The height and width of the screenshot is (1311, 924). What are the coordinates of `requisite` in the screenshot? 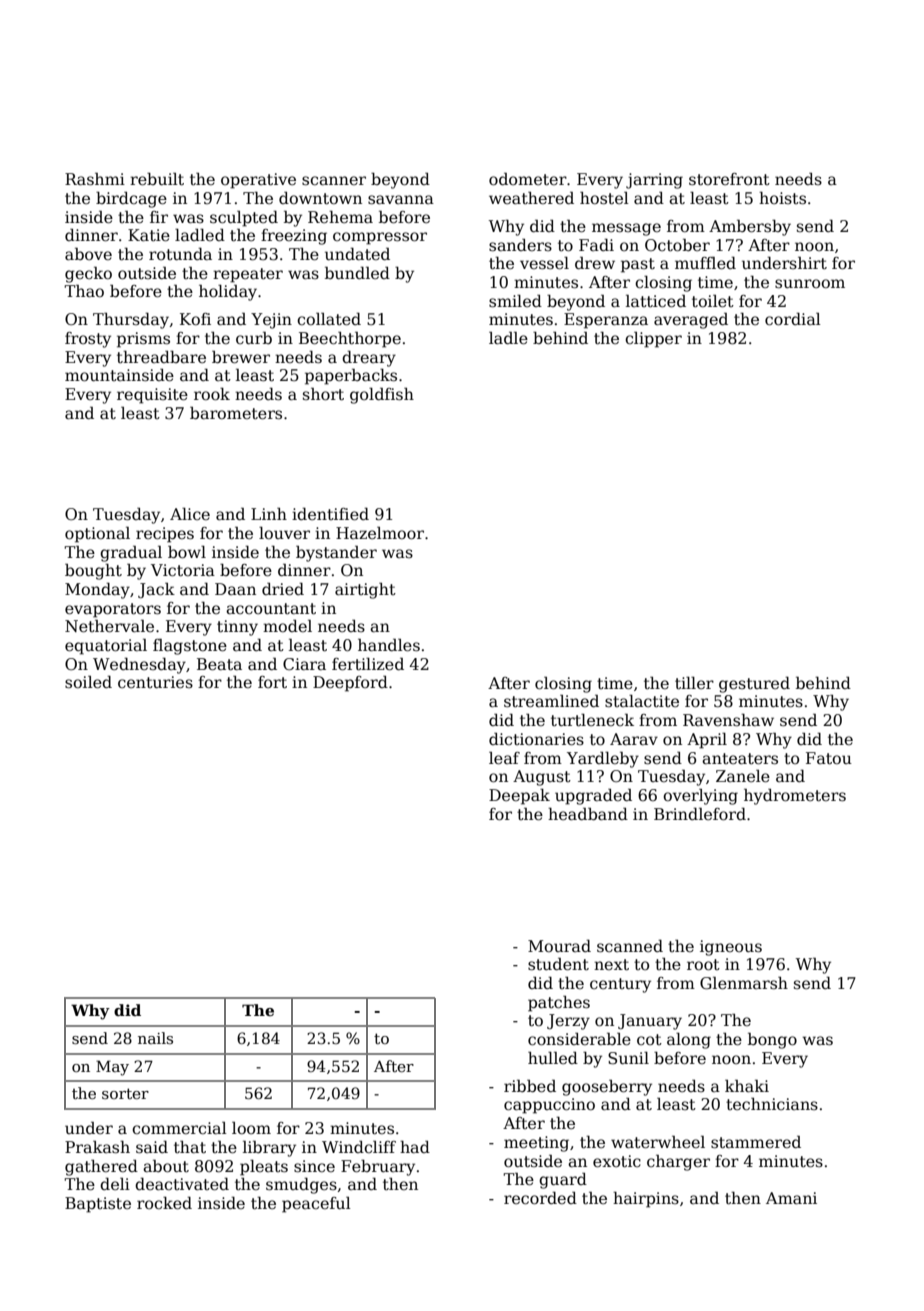 It's located at (152, 396).
